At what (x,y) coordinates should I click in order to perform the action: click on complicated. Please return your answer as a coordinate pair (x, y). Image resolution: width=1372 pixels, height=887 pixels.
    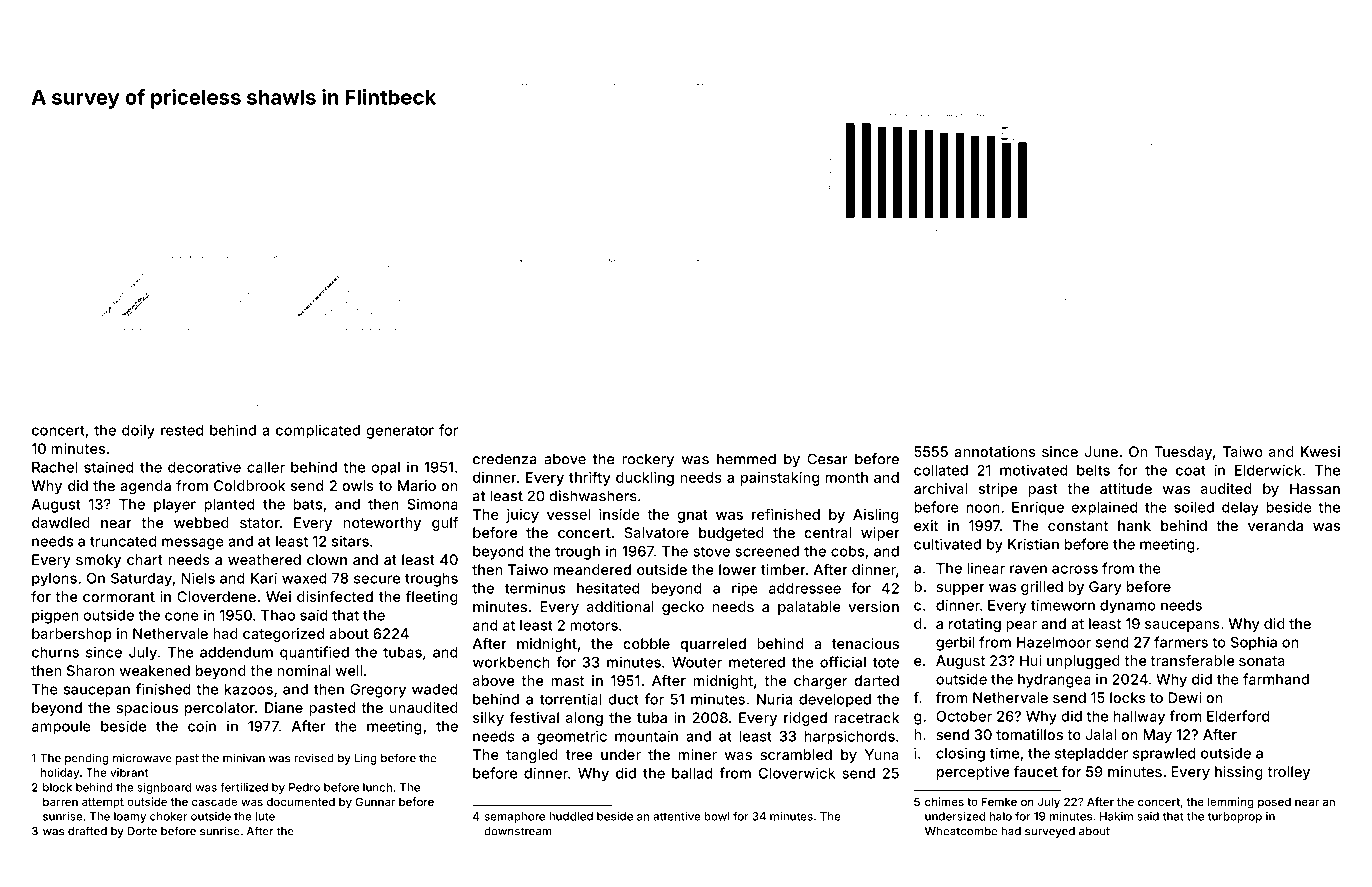
    Looking at the image, I should click on (318, 431).
